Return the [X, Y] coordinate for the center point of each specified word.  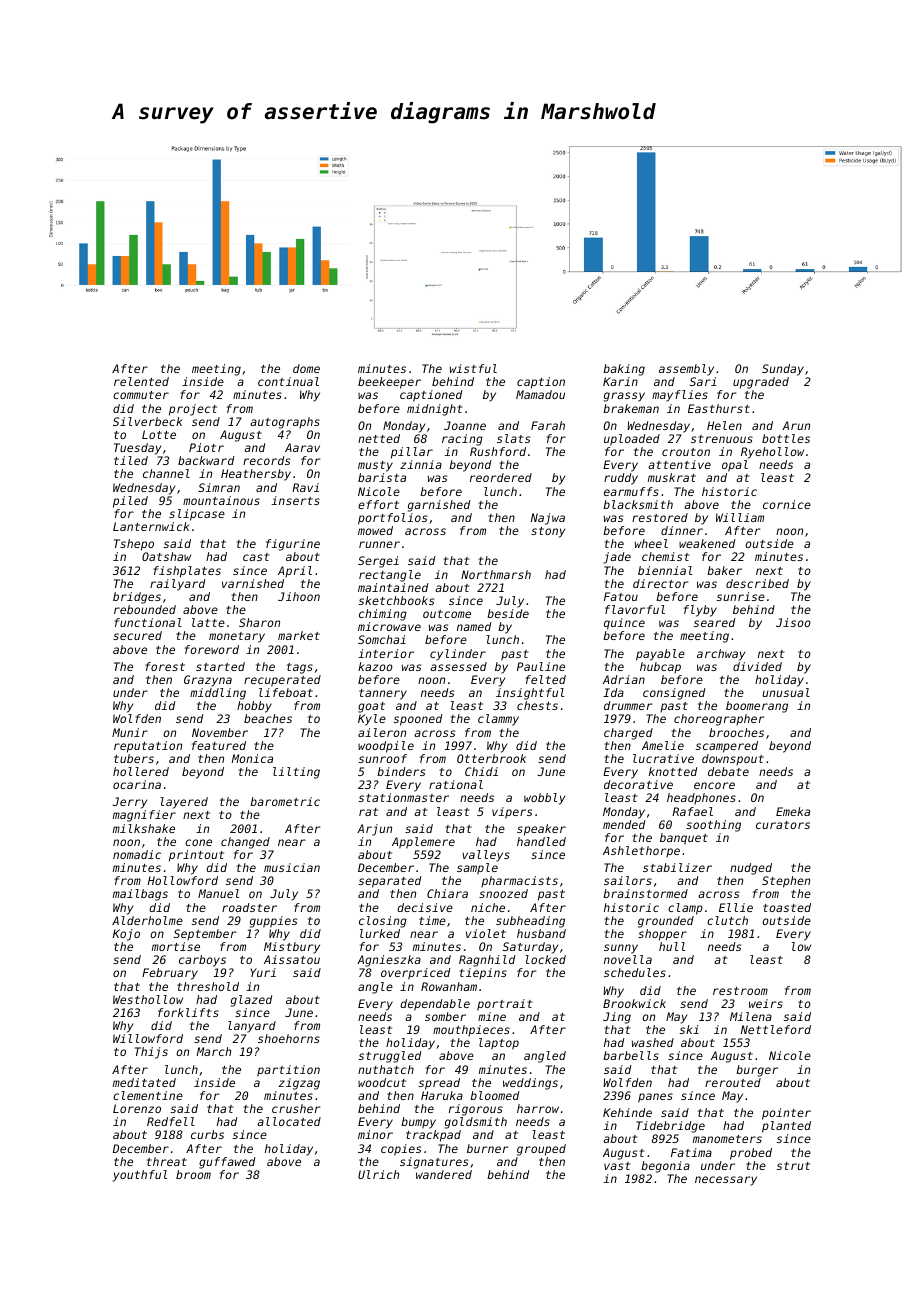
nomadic [137, 854]
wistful [473, 368]
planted [786, 1127]
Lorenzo [137, 1108]
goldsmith [476, 1123]
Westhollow [148, 999]
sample [477, 869]
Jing [617, 1018]
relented [141, 381]
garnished [439, 506]
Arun [796, 425]
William [740, 517]
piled [130, 502]
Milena [751, 1016]
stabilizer [677, 867]
